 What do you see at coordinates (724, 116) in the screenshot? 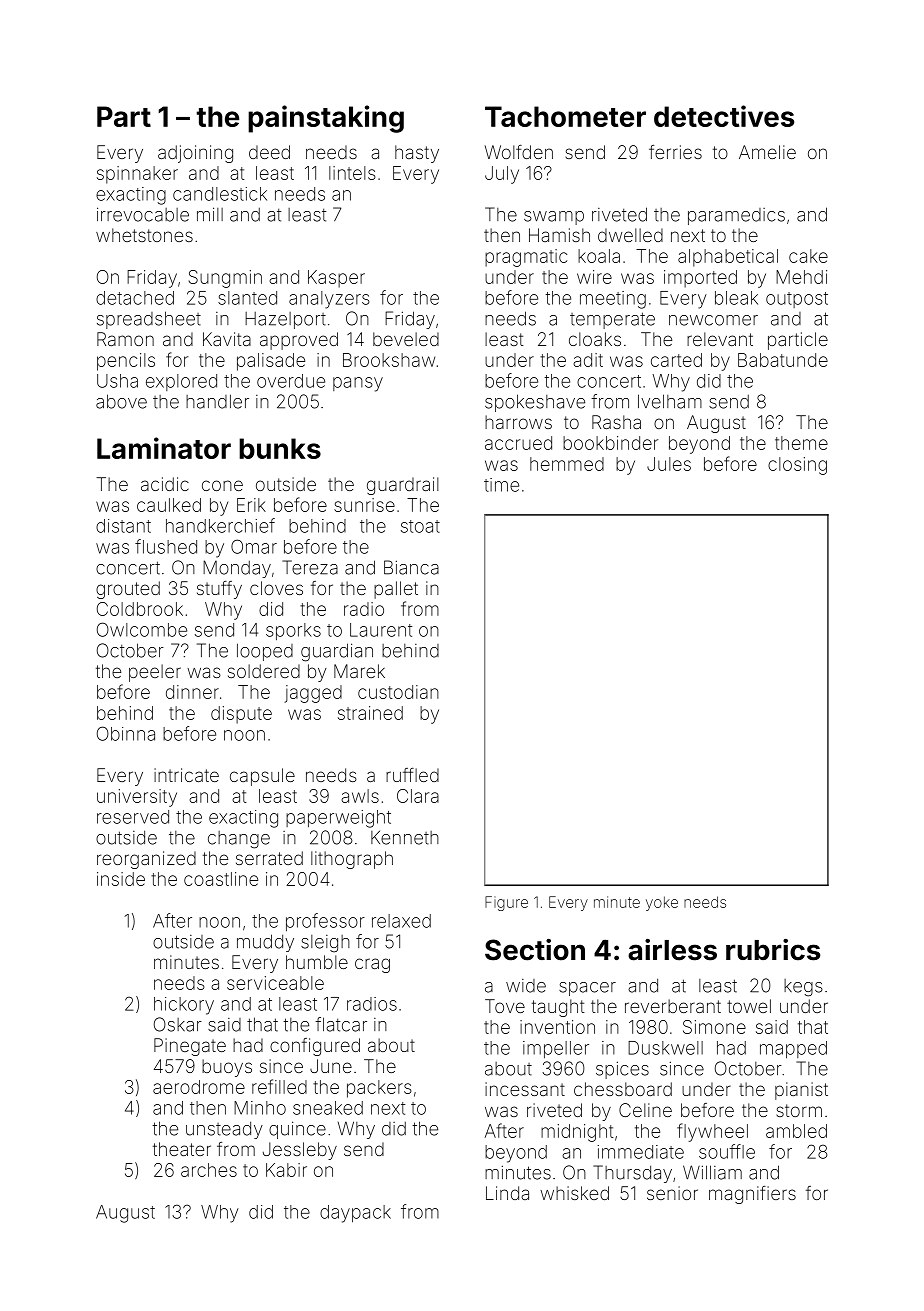
I see `detectives` at bounding box center [724, 116].
